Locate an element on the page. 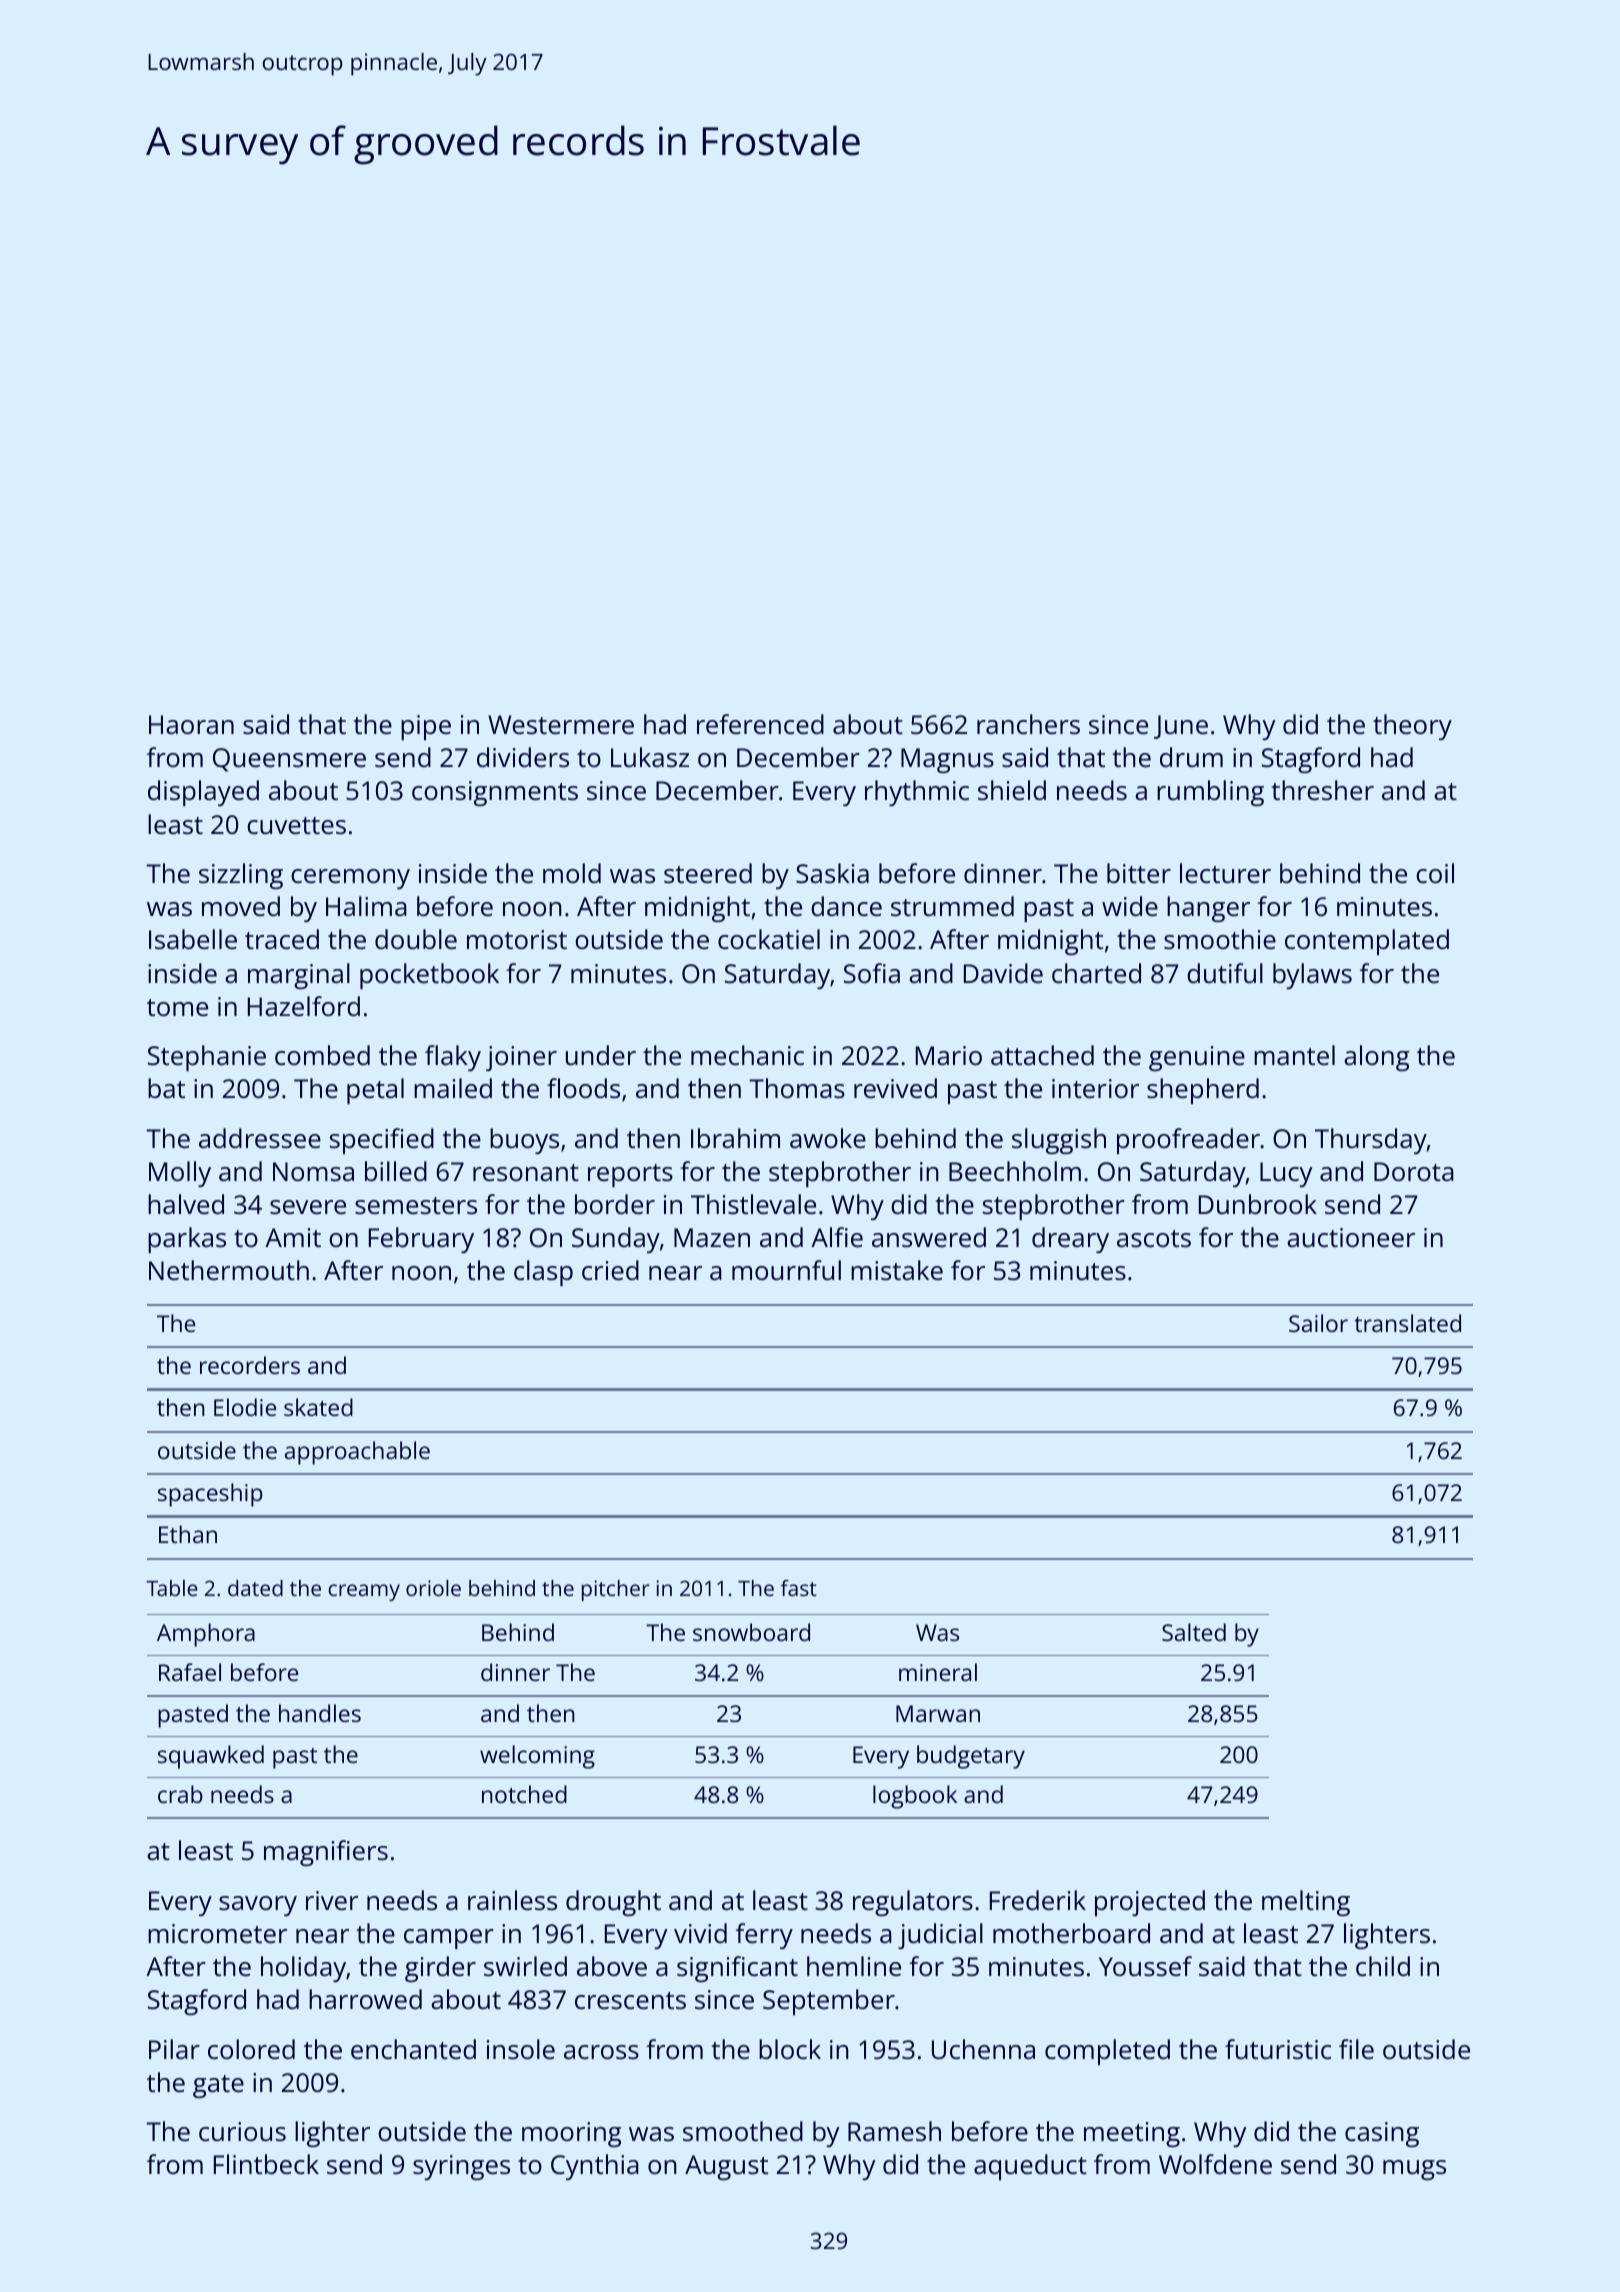  Nomsa is located at coordinates (313, 1171).
